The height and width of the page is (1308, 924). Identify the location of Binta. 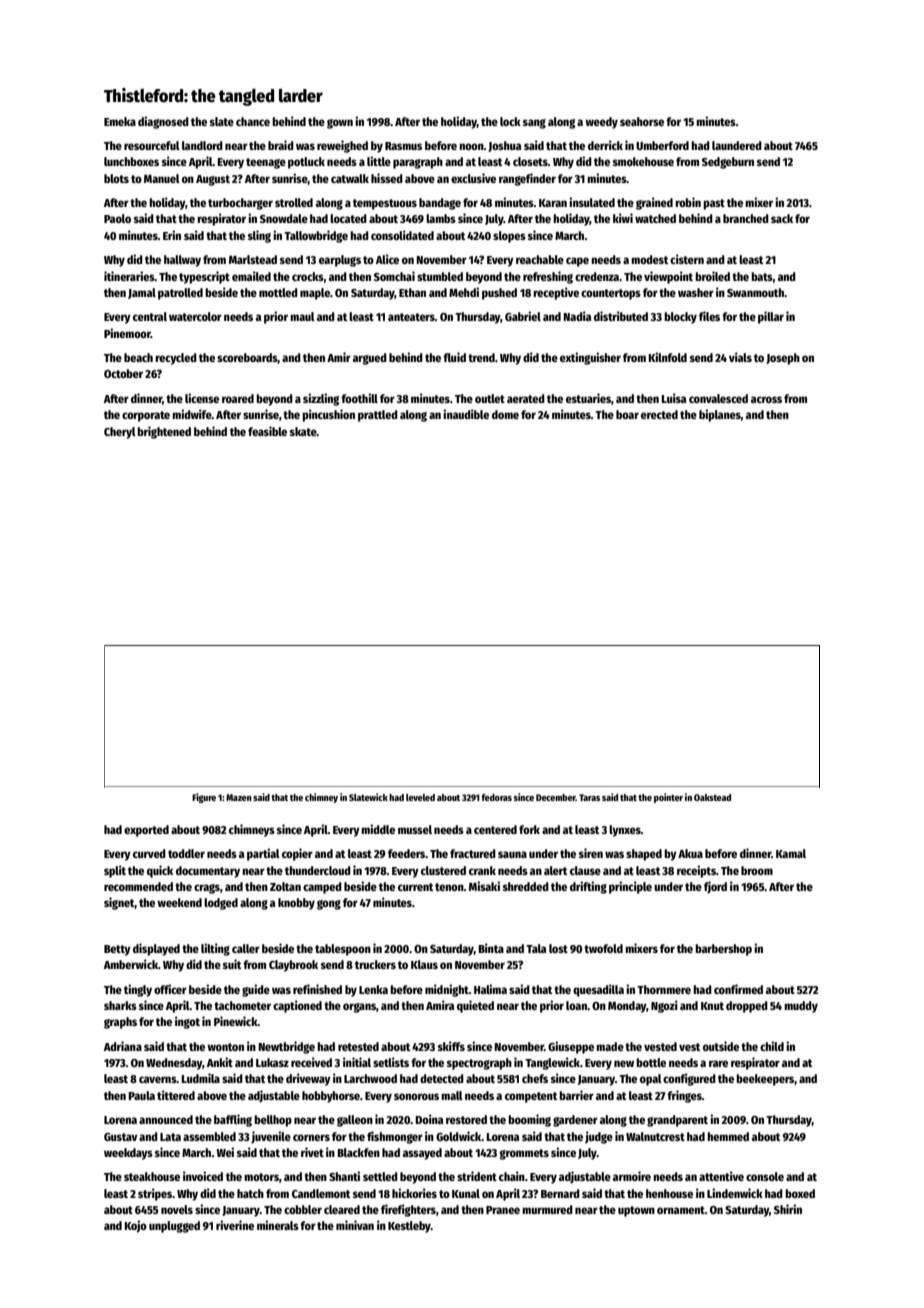
(491, 948).
